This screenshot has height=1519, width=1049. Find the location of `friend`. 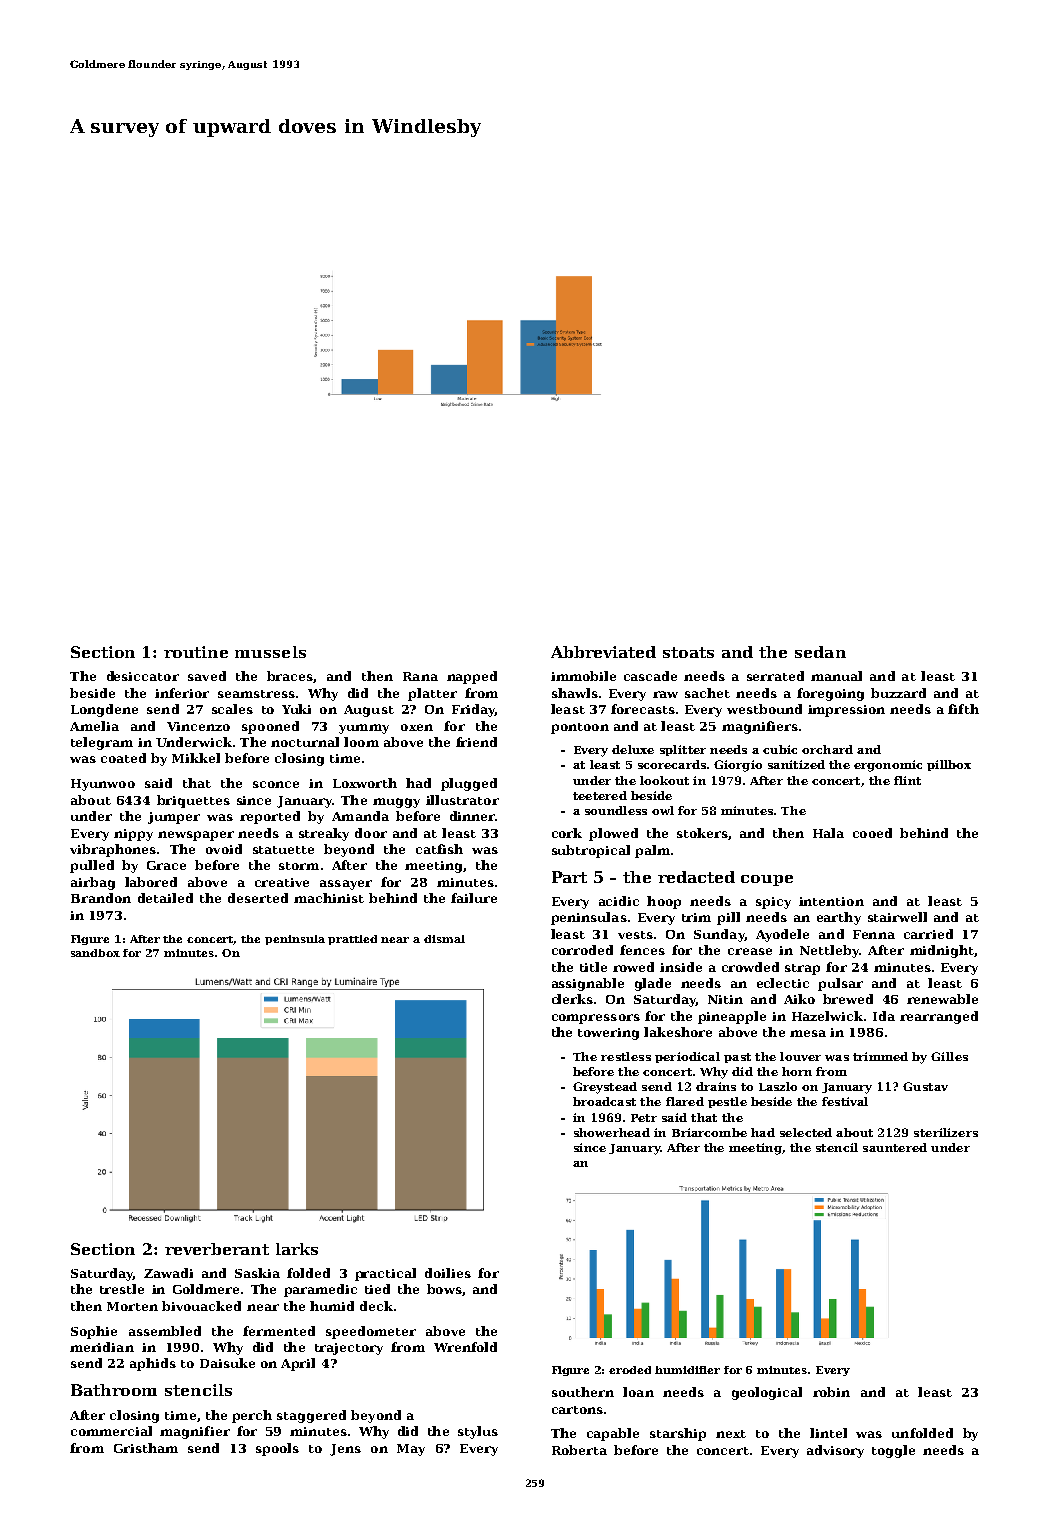

friend is located at coordinates (476, 742).
